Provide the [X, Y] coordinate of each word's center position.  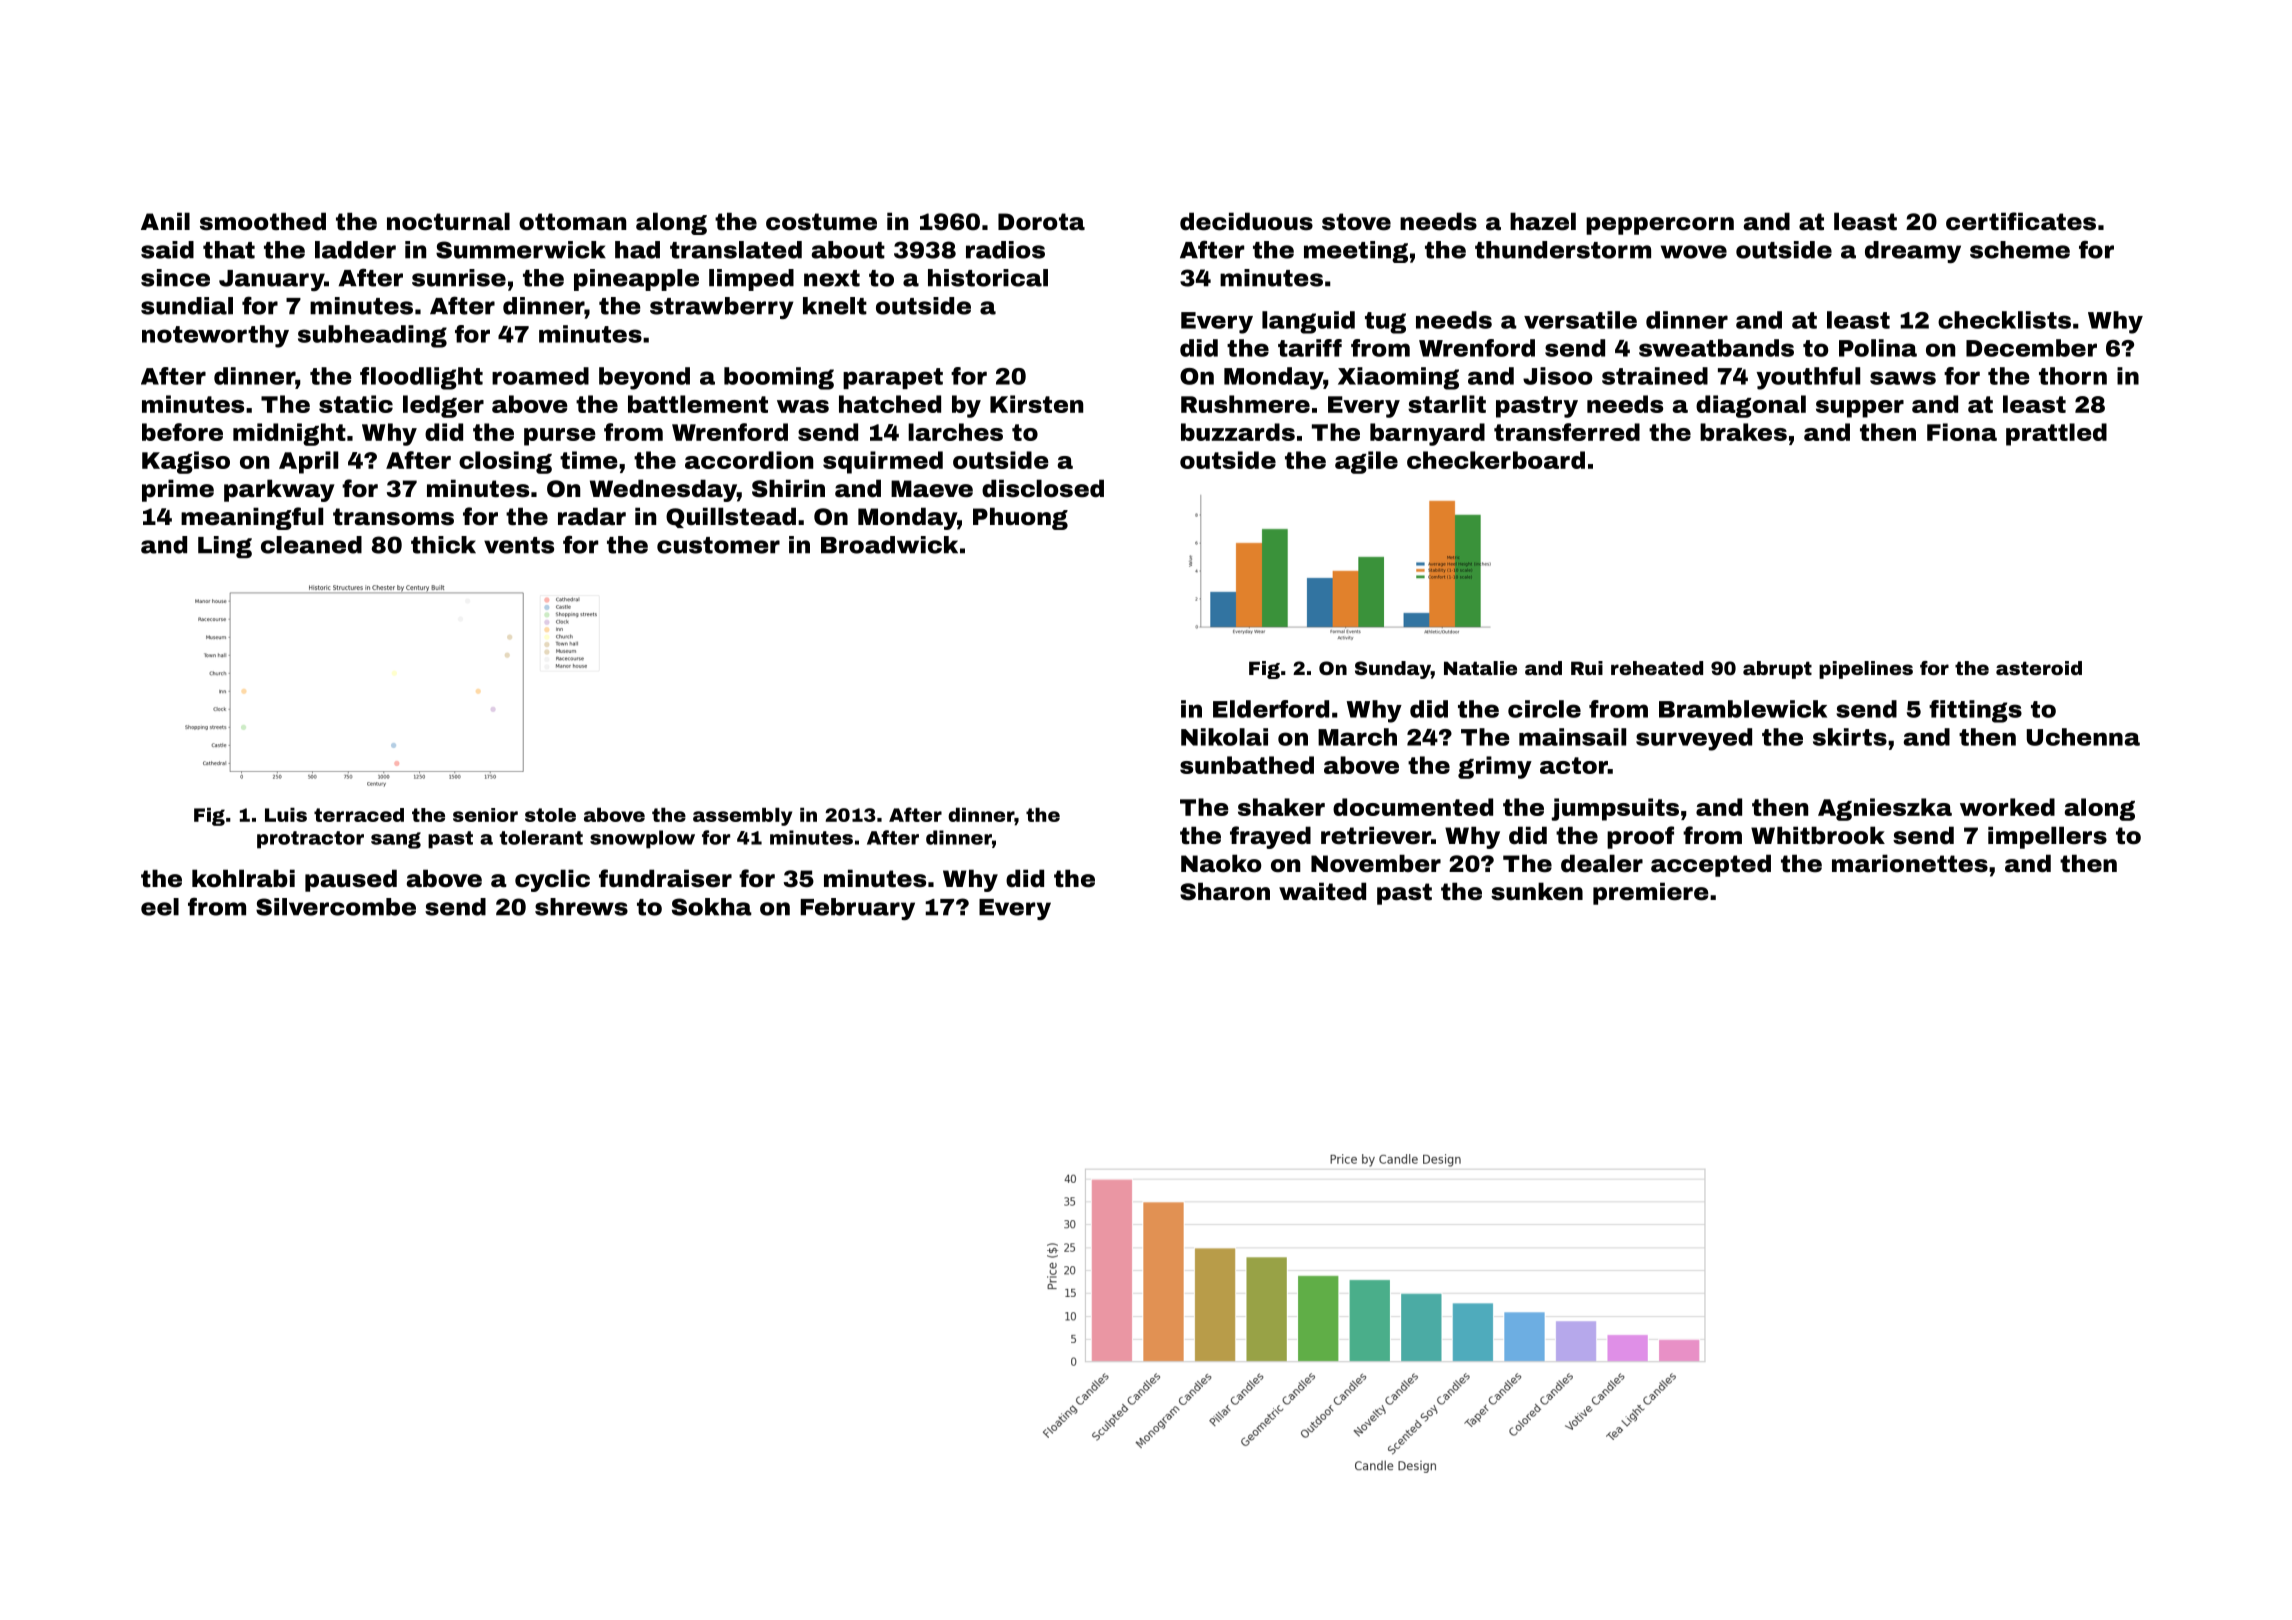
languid [1308, 322]
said [167, 250]
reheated [1657, 668]
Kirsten [1036, 404]
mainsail [1572, 737]
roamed [540, 376]
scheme [2020, 250]
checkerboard [1496, 460]
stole [550, 815]
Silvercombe [336, 907]
